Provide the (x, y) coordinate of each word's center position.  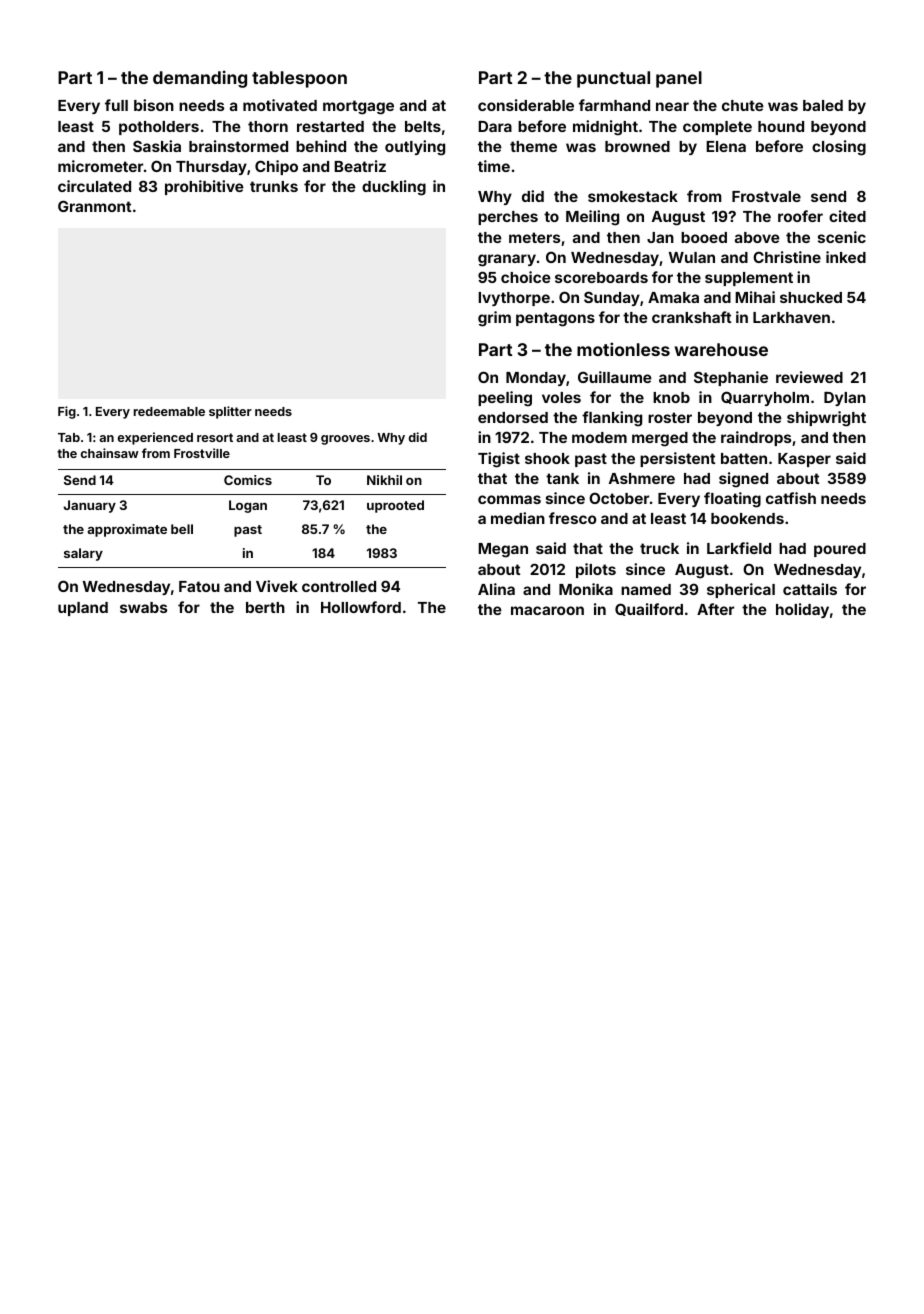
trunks (274, 186)
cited (847, 216)
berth (265, 607)
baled (823, 105)
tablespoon (299, 79)
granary (507, 260)
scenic (842, 237)
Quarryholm (765, 398)
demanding (200, 79)
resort (215, 437)
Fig (67, 412)
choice (526, 277)
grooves (345, 440)
